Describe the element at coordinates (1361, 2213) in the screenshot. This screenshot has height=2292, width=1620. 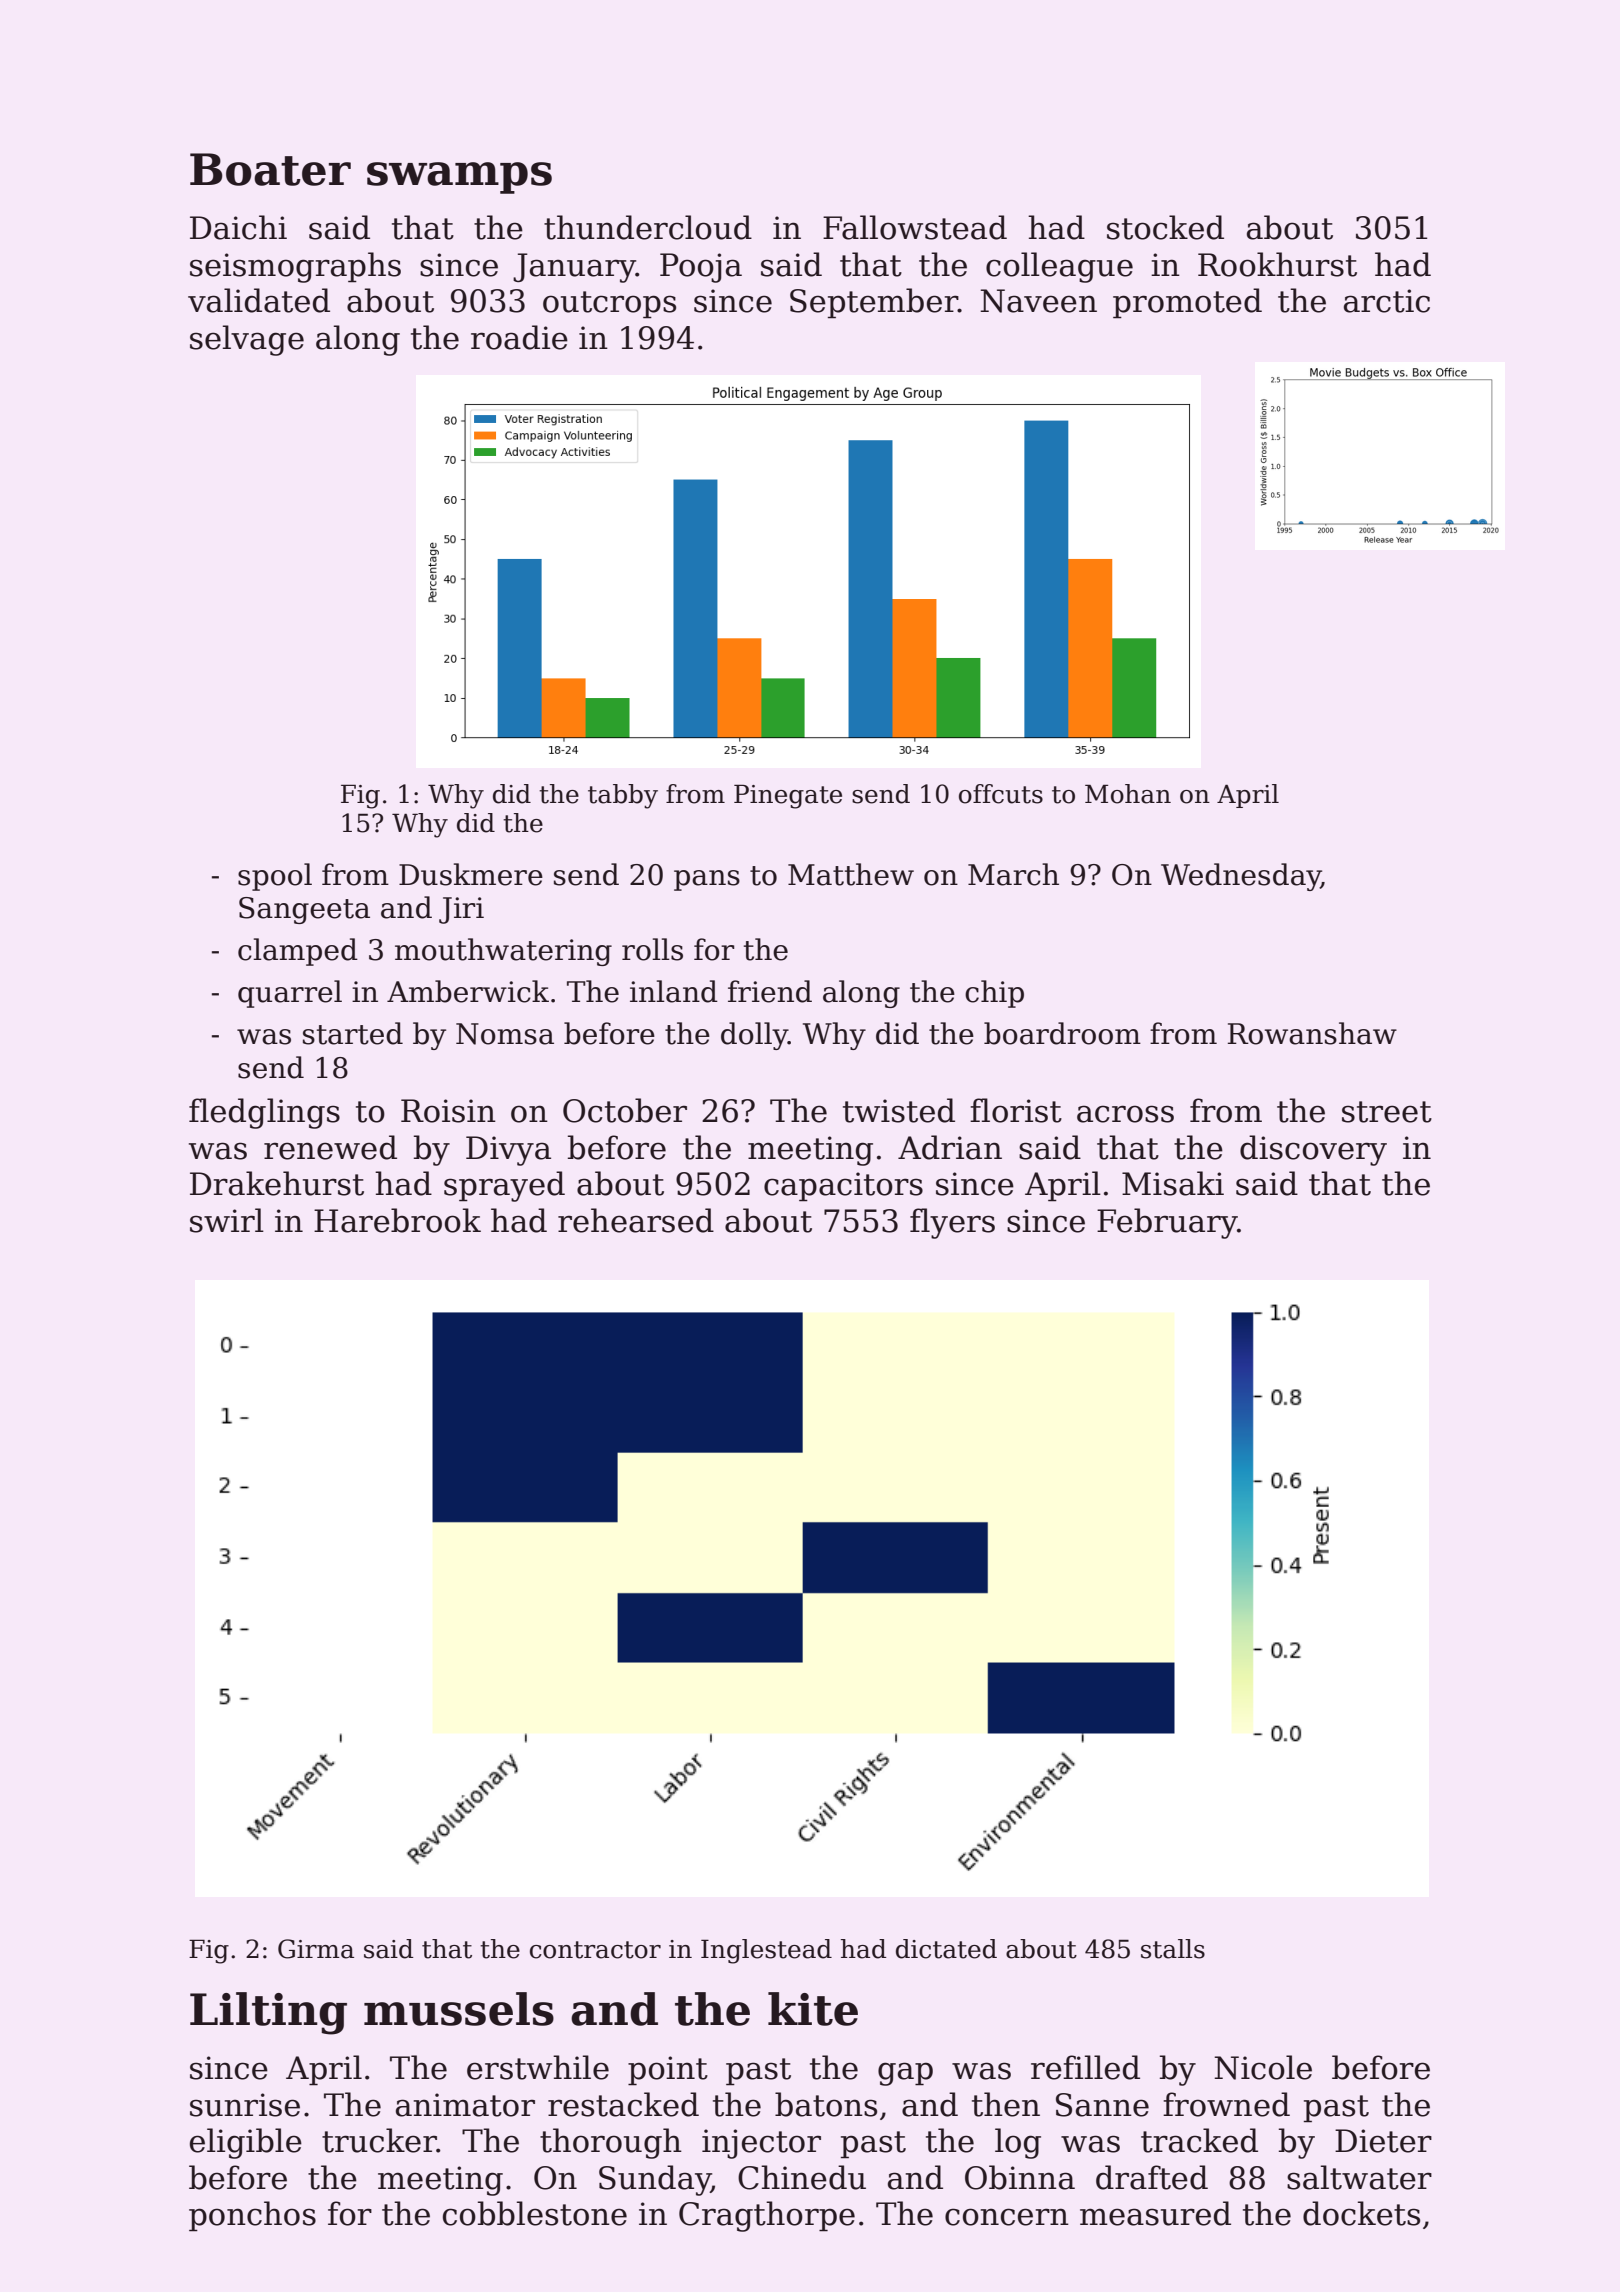
I see `dockets` at that location.
